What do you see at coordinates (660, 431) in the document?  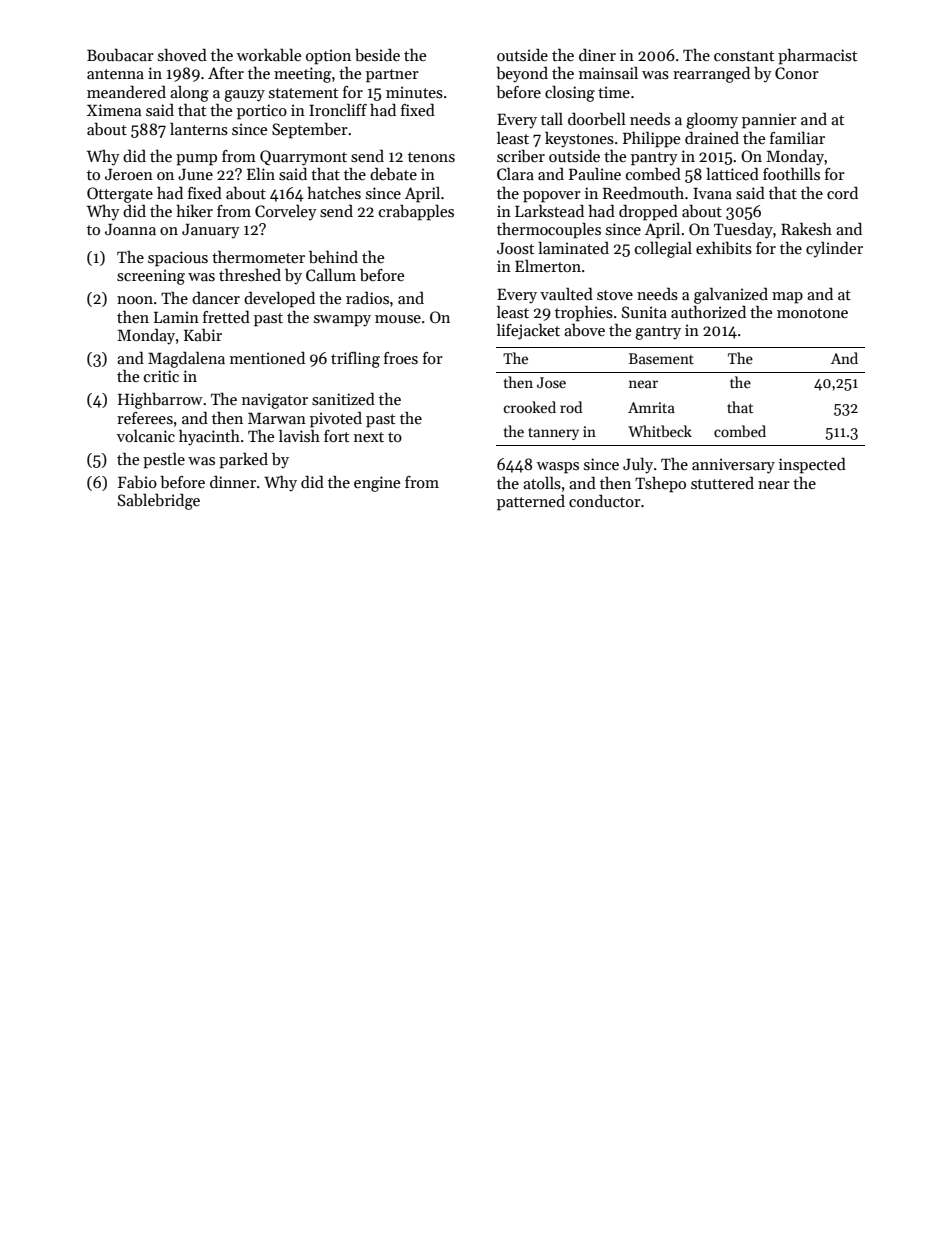 I see `Whitbeck` at bounding box center [660, 431].
